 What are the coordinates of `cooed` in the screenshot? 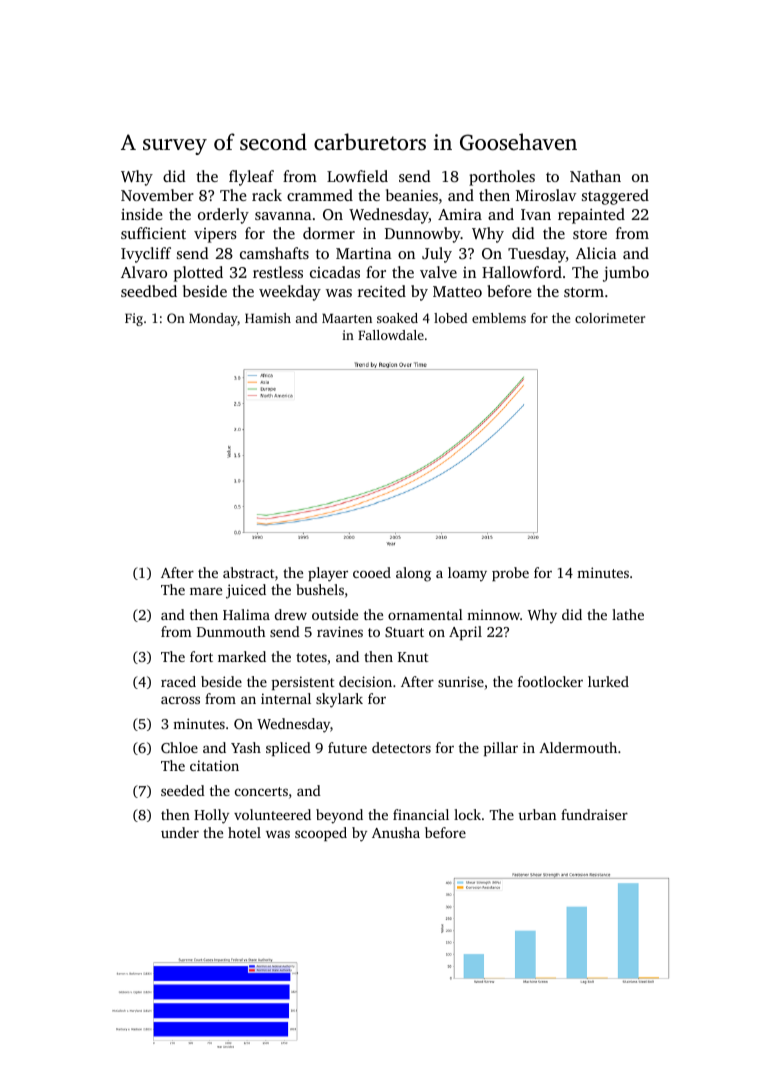 It's located at (372, 572).
